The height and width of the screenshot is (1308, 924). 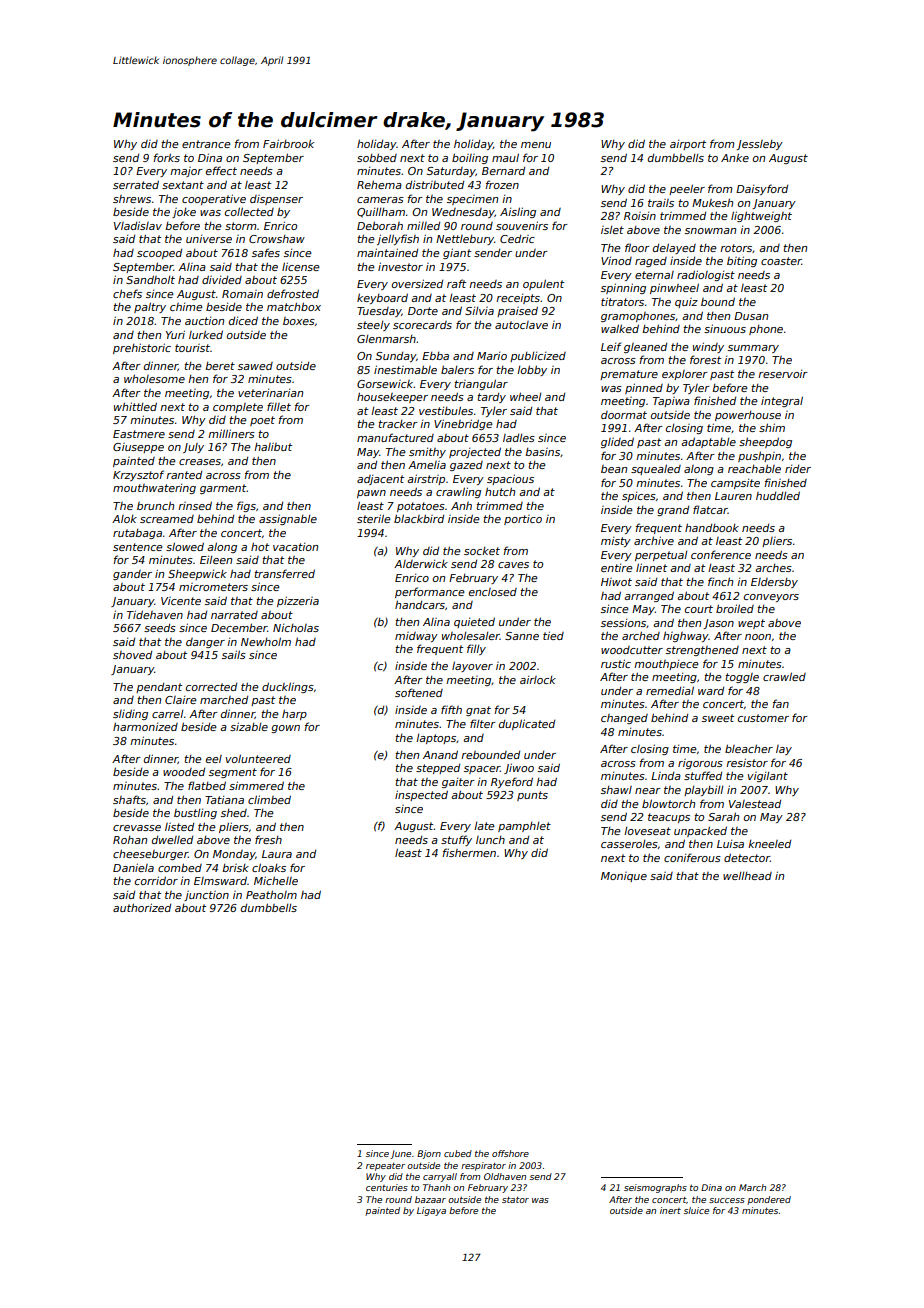 I want to click on entrance, so click(x=206, y=144).
